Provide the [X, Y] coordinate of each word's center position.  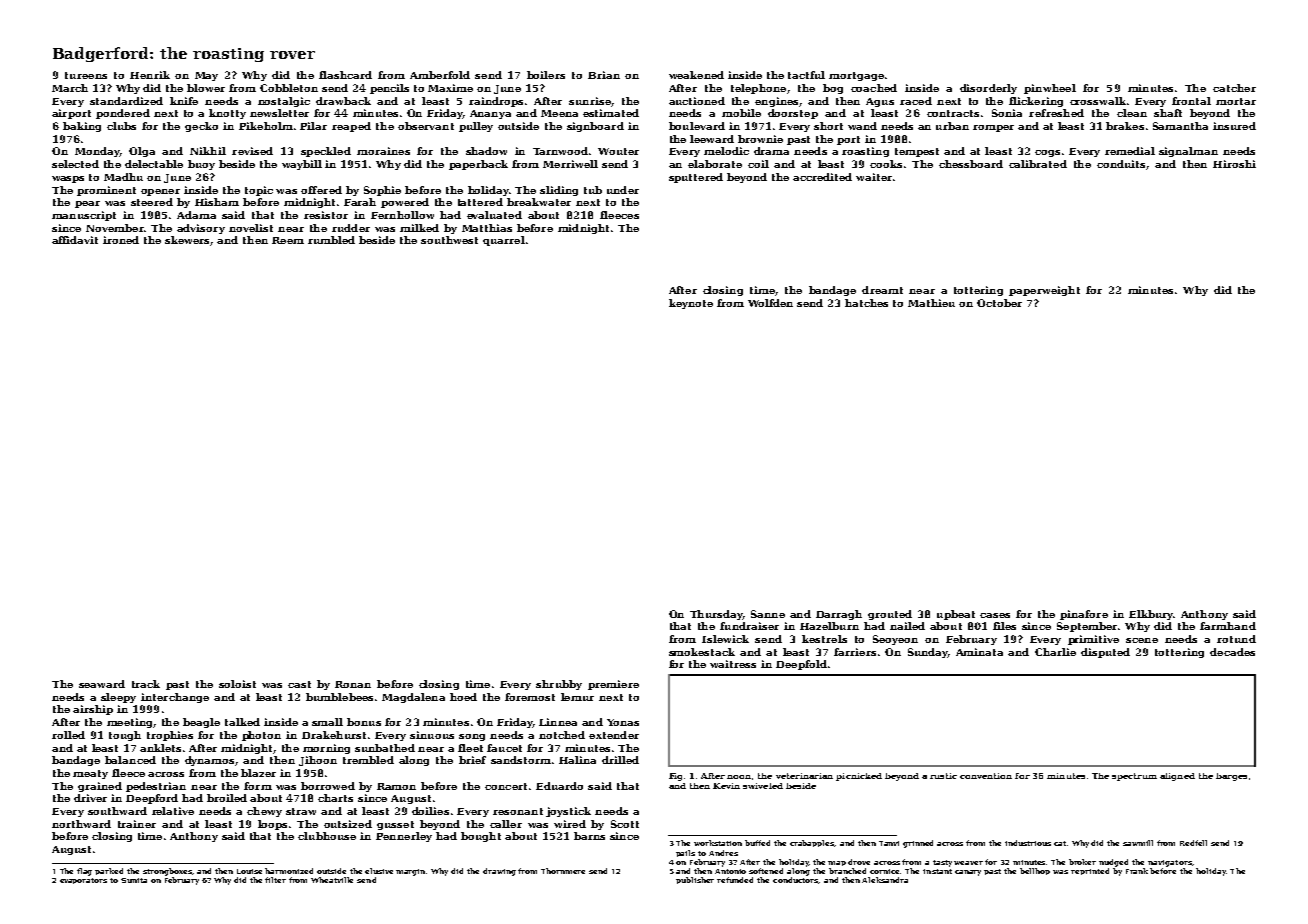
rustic [943, 776]
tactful [806, 75]
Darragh [839, 615]
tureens [86, 75]
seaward [102, 684]
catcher [1234, 88]
